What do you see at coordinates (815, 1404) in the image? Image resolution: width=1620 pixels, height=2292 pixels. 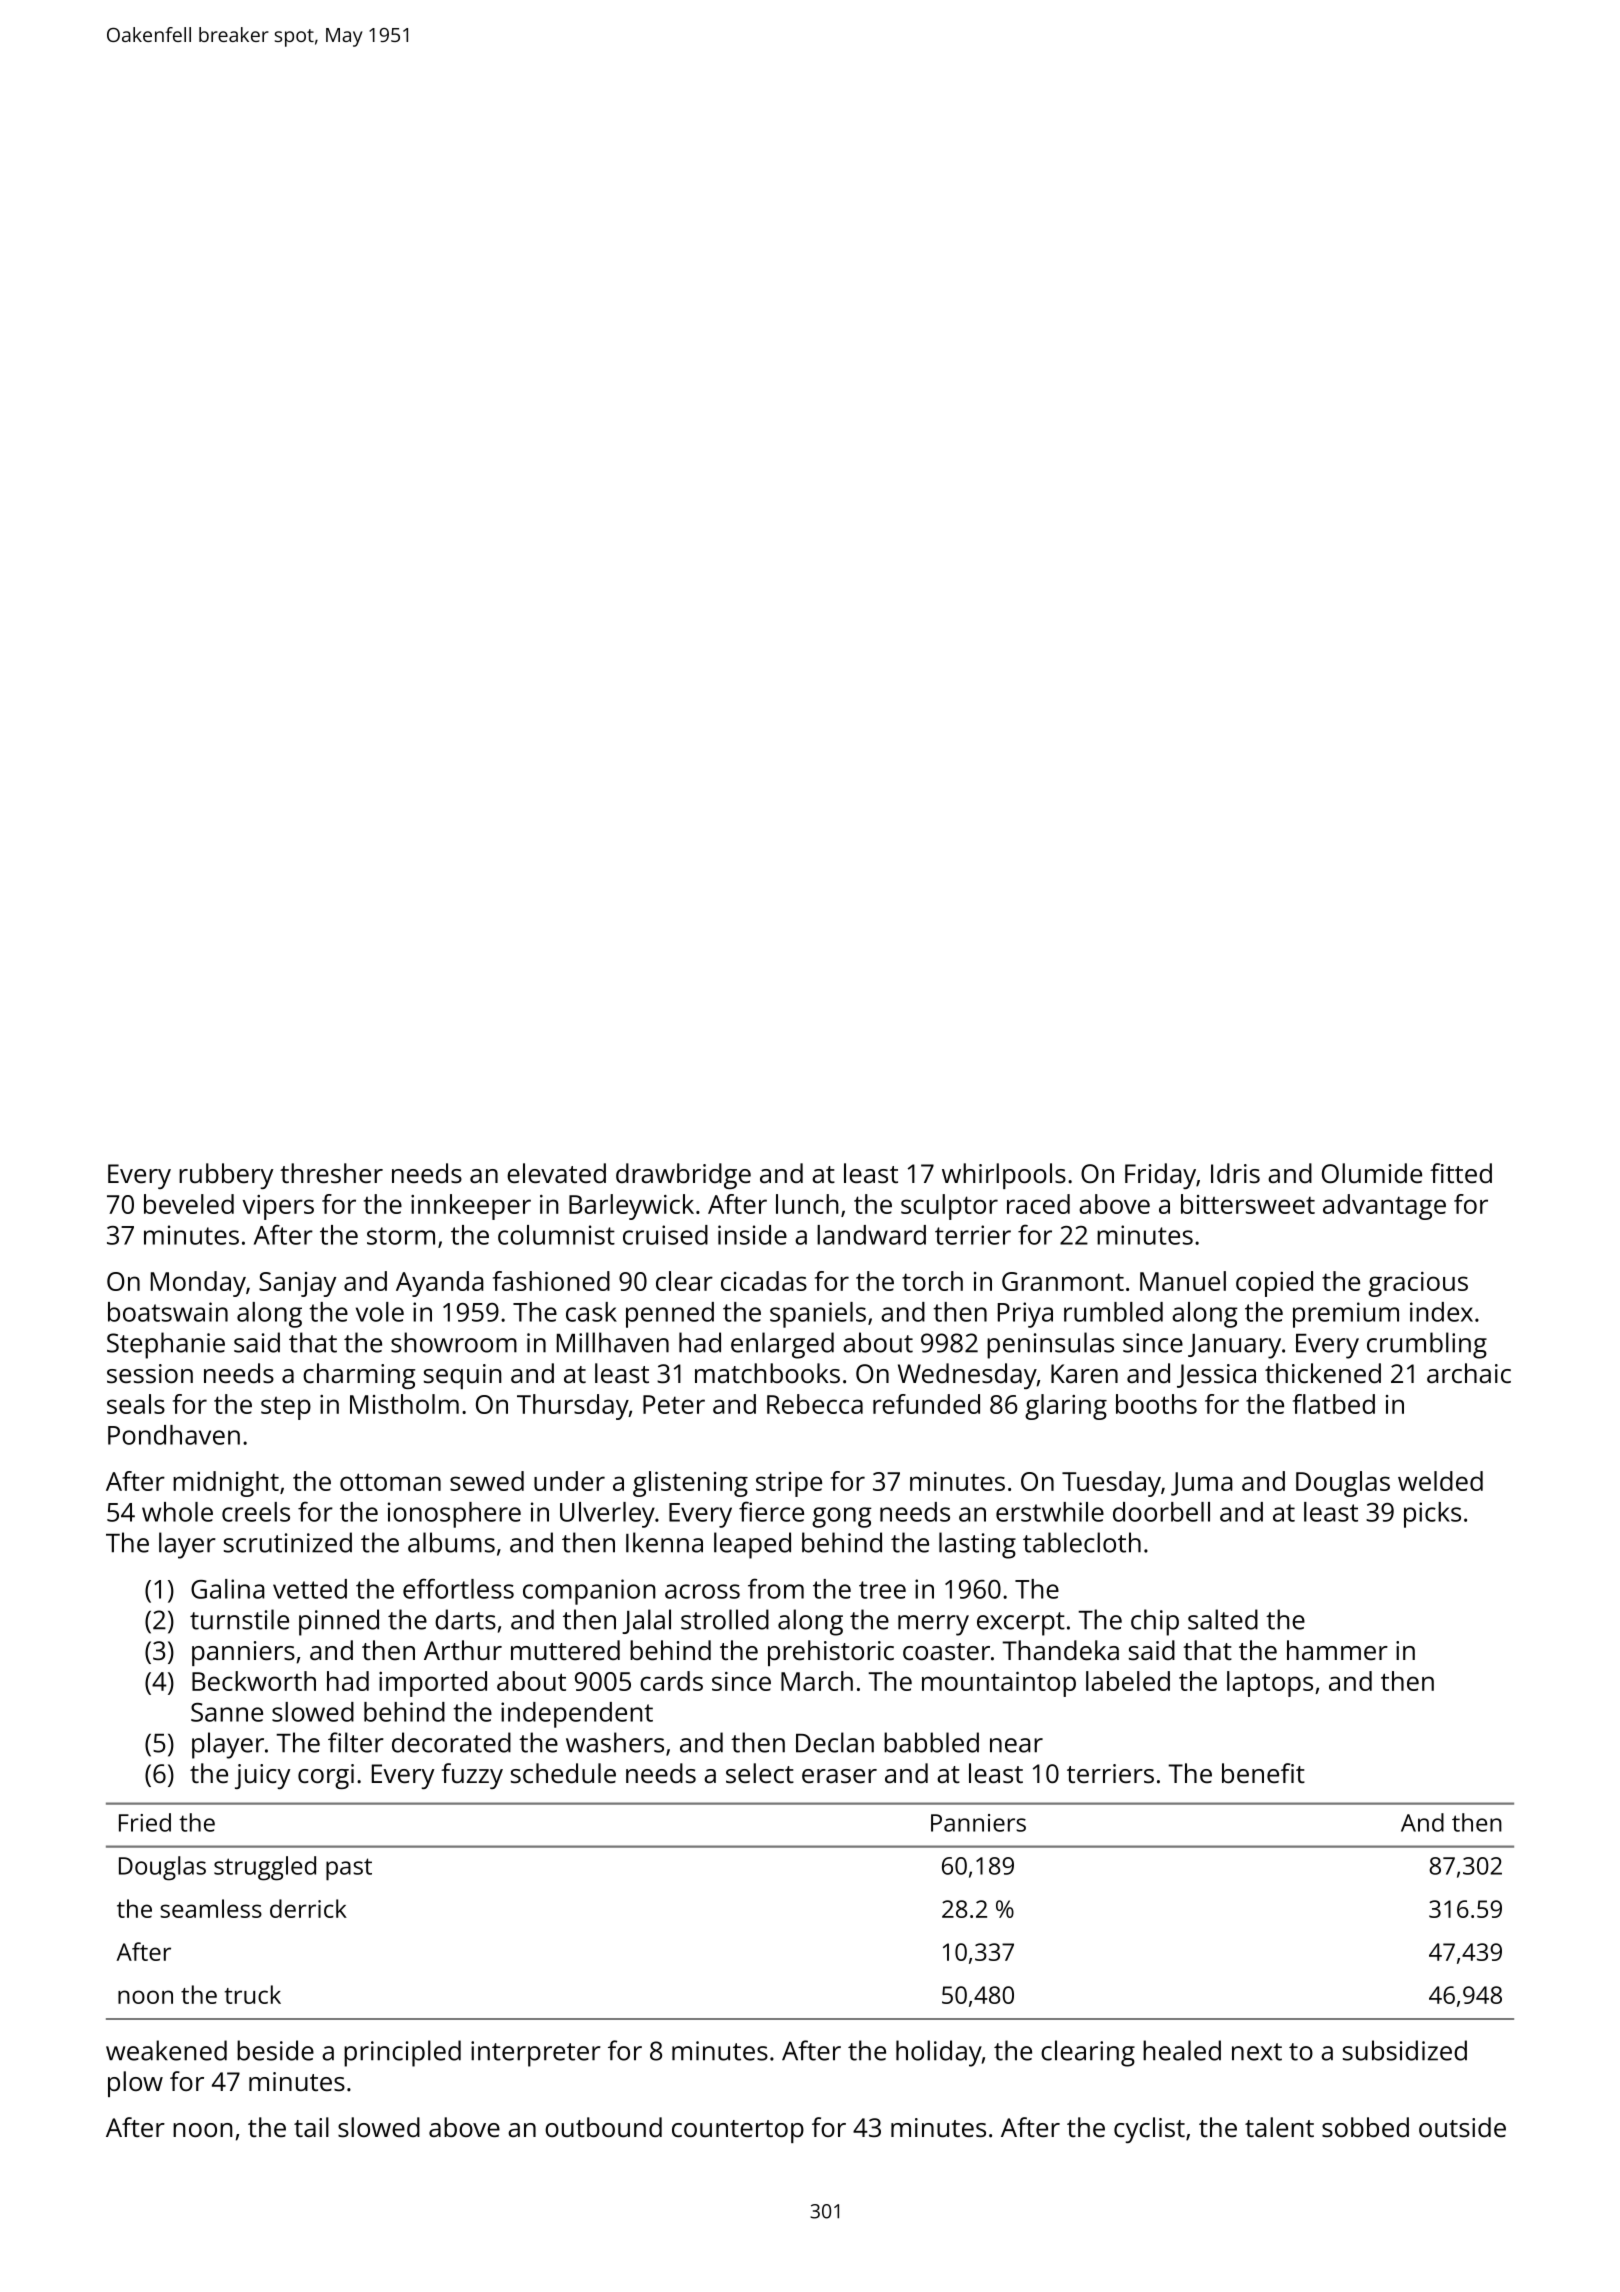 I see `Rebecca` at bounding box center [815, 1404].
